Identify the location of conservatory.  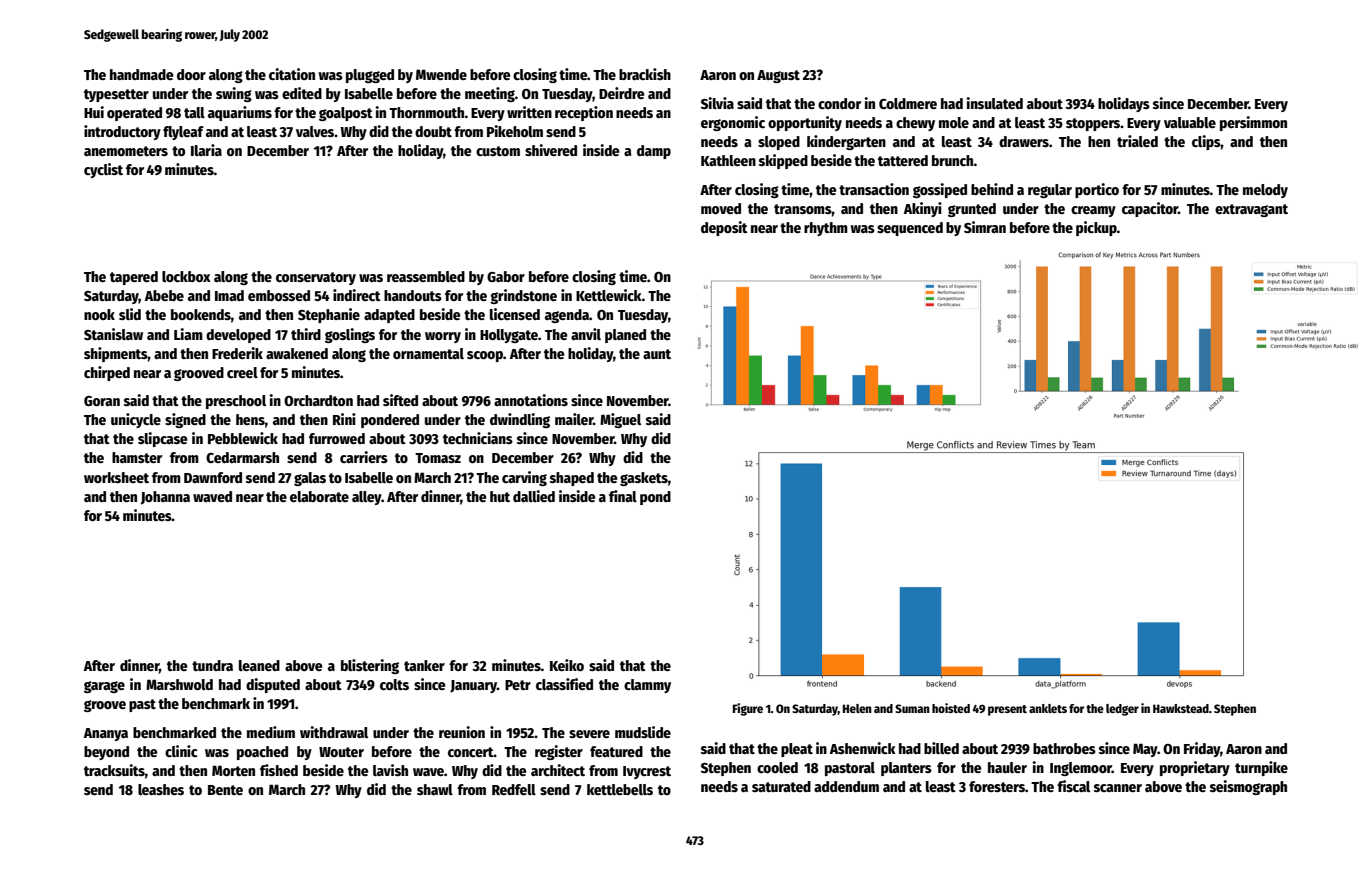
(316, 278).
